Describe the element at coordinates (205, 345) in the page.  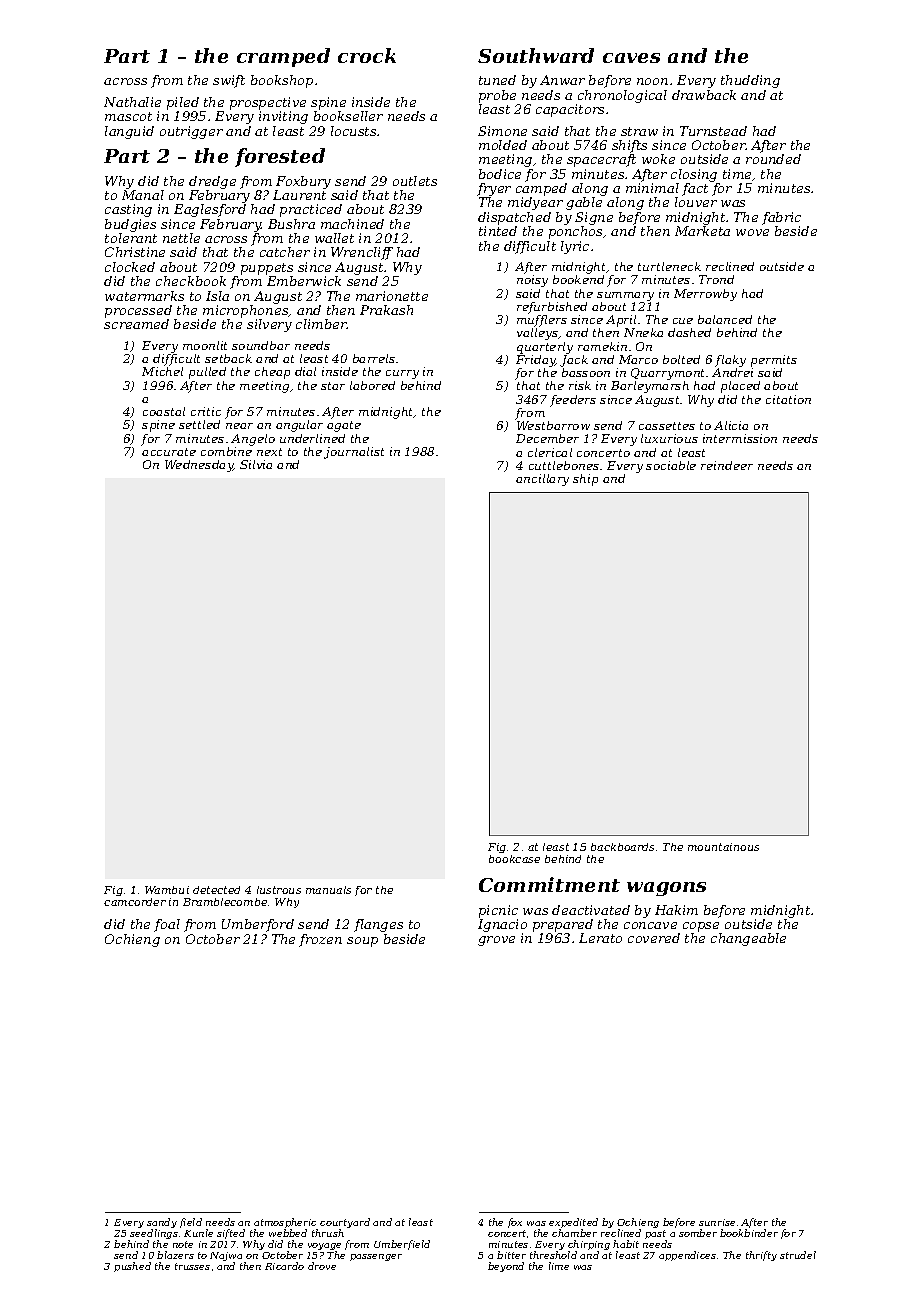
I see `moonlit` at that location.
